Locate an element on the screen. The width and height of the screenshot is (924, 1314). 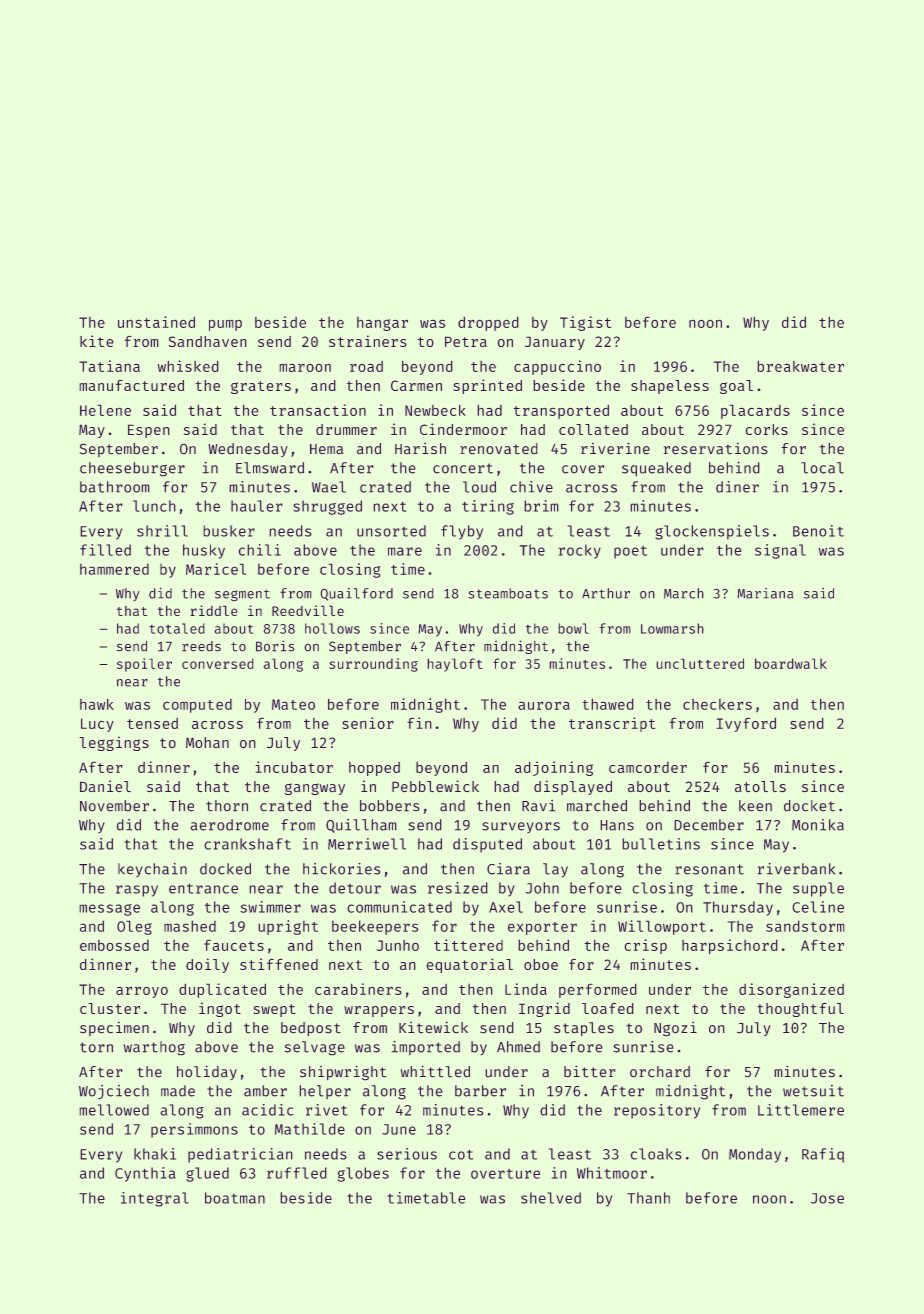
boatman is located at coordinates (235, 1198).
